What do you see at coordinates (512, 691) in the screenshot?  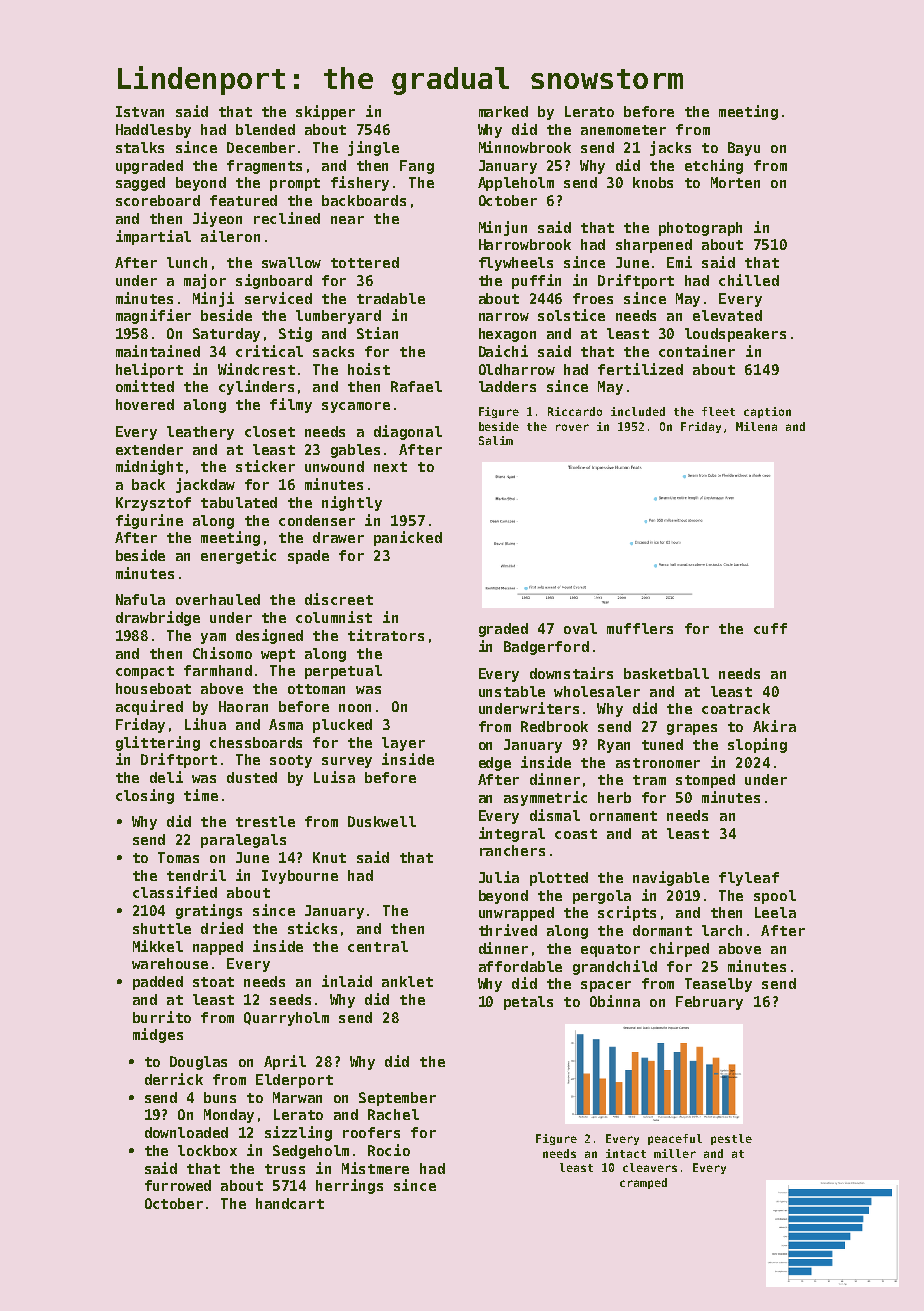 I see `unstable` at bounding box center [512, 691].
